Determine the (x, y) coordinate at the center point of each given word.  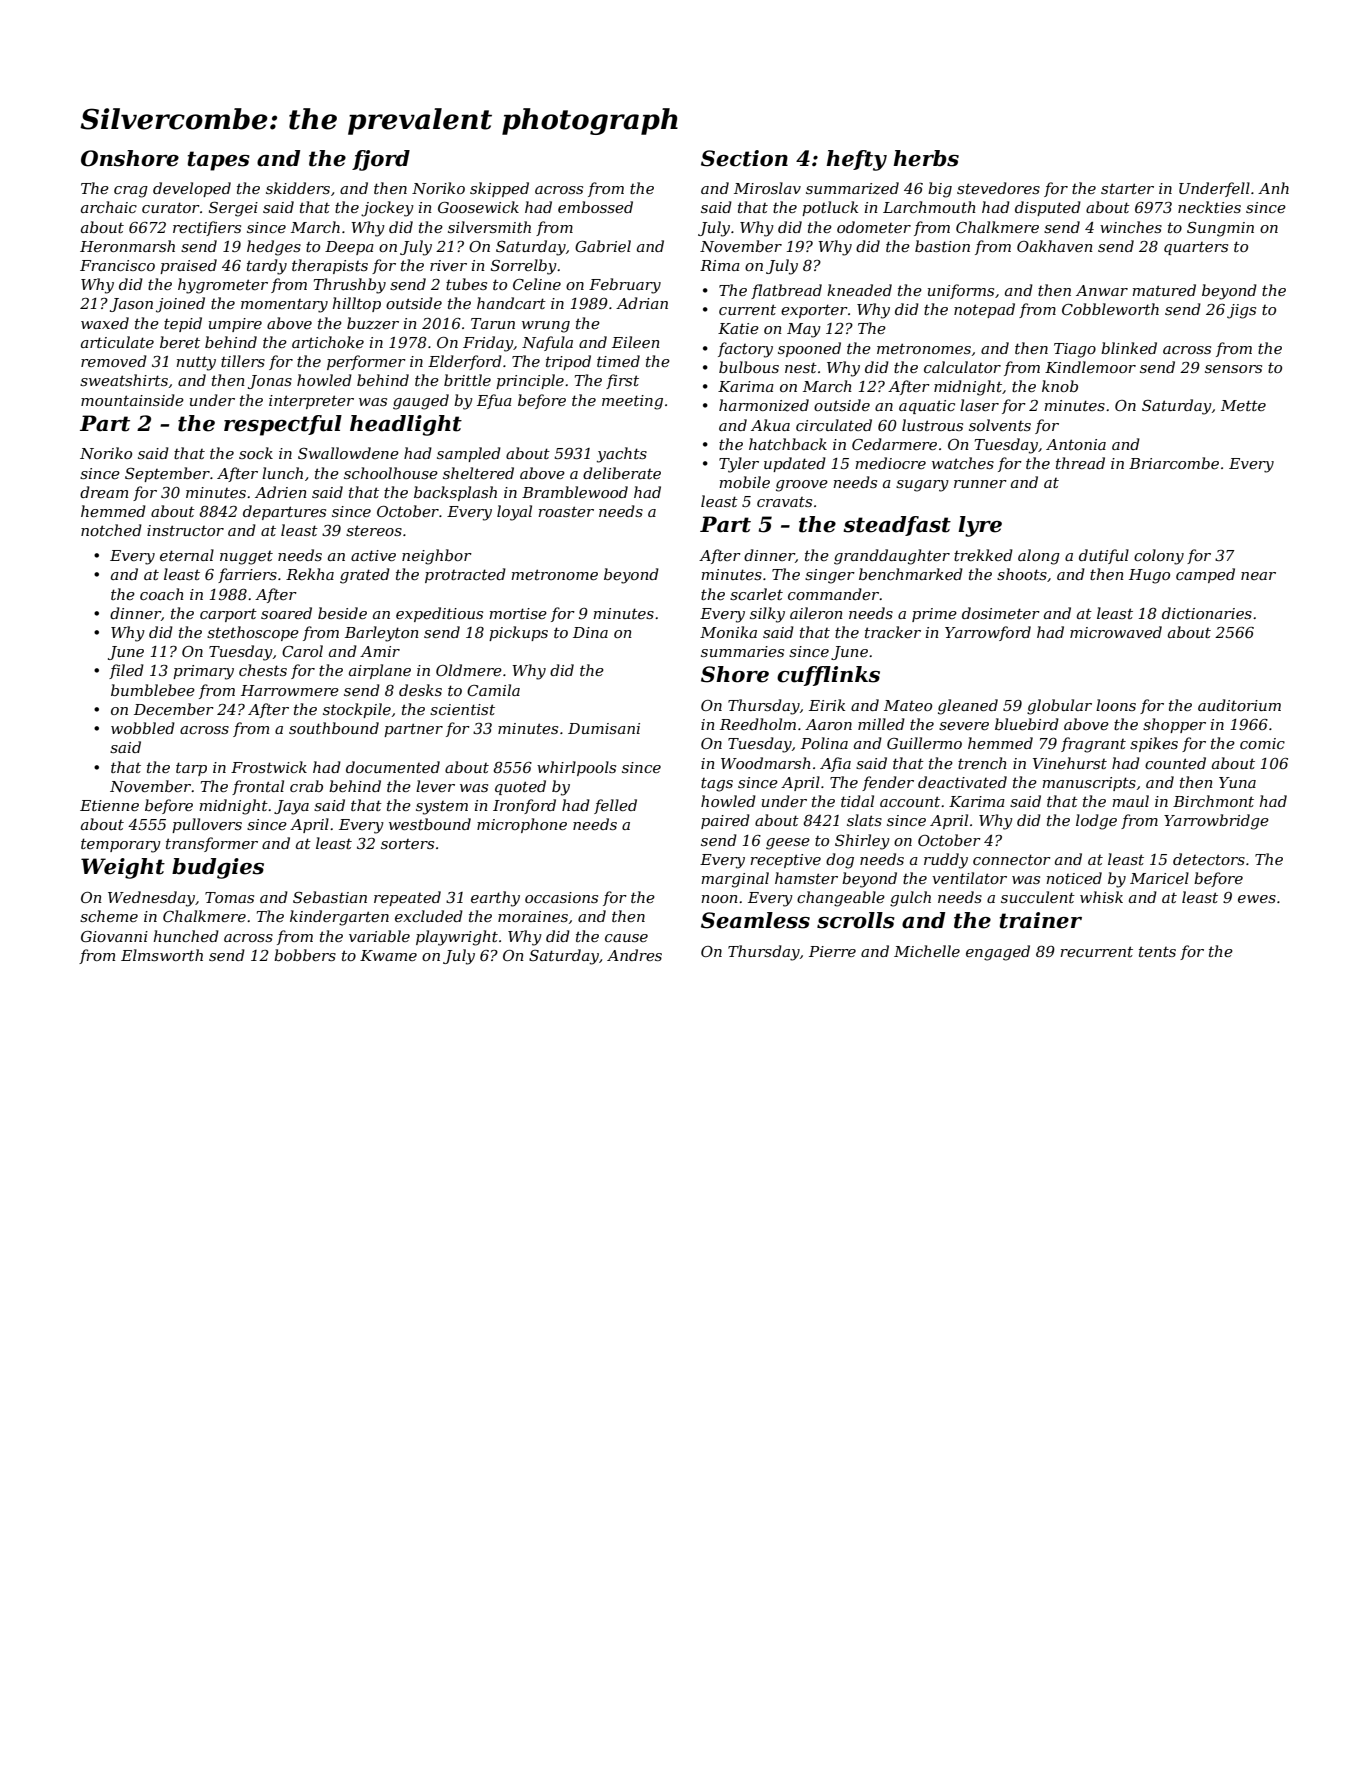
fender (888, 783)
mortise (518, 613)
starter (1127, 188)
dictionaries (1207, 613)
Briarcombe (1174, 463)
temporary (121, 845)
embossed (595, 207)
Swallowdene (348, 453)
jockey (387, 209)
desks (420, 690)
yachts (622, 455)
